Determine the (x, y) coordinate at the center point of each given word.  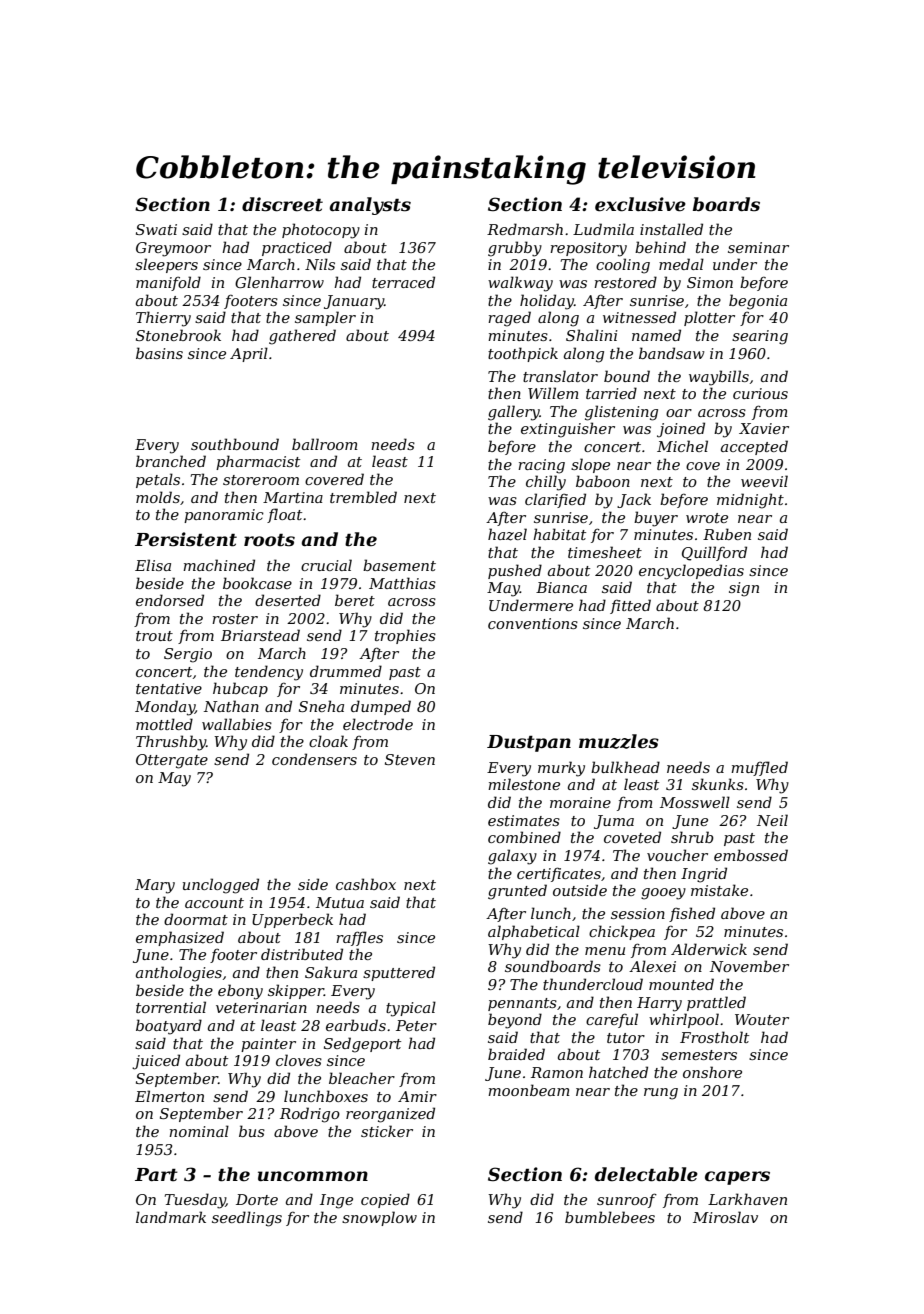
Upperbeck (292, 920)
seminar (758, 247)
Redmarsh (525, 229)
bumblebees (610, 1217)
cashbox (366, 884)
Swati (156, 229)
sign (744, 589)
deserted (288, 600)
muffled (759, 768)
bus (252, 1131)
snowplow (379, 1218)
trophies (405, 636)
